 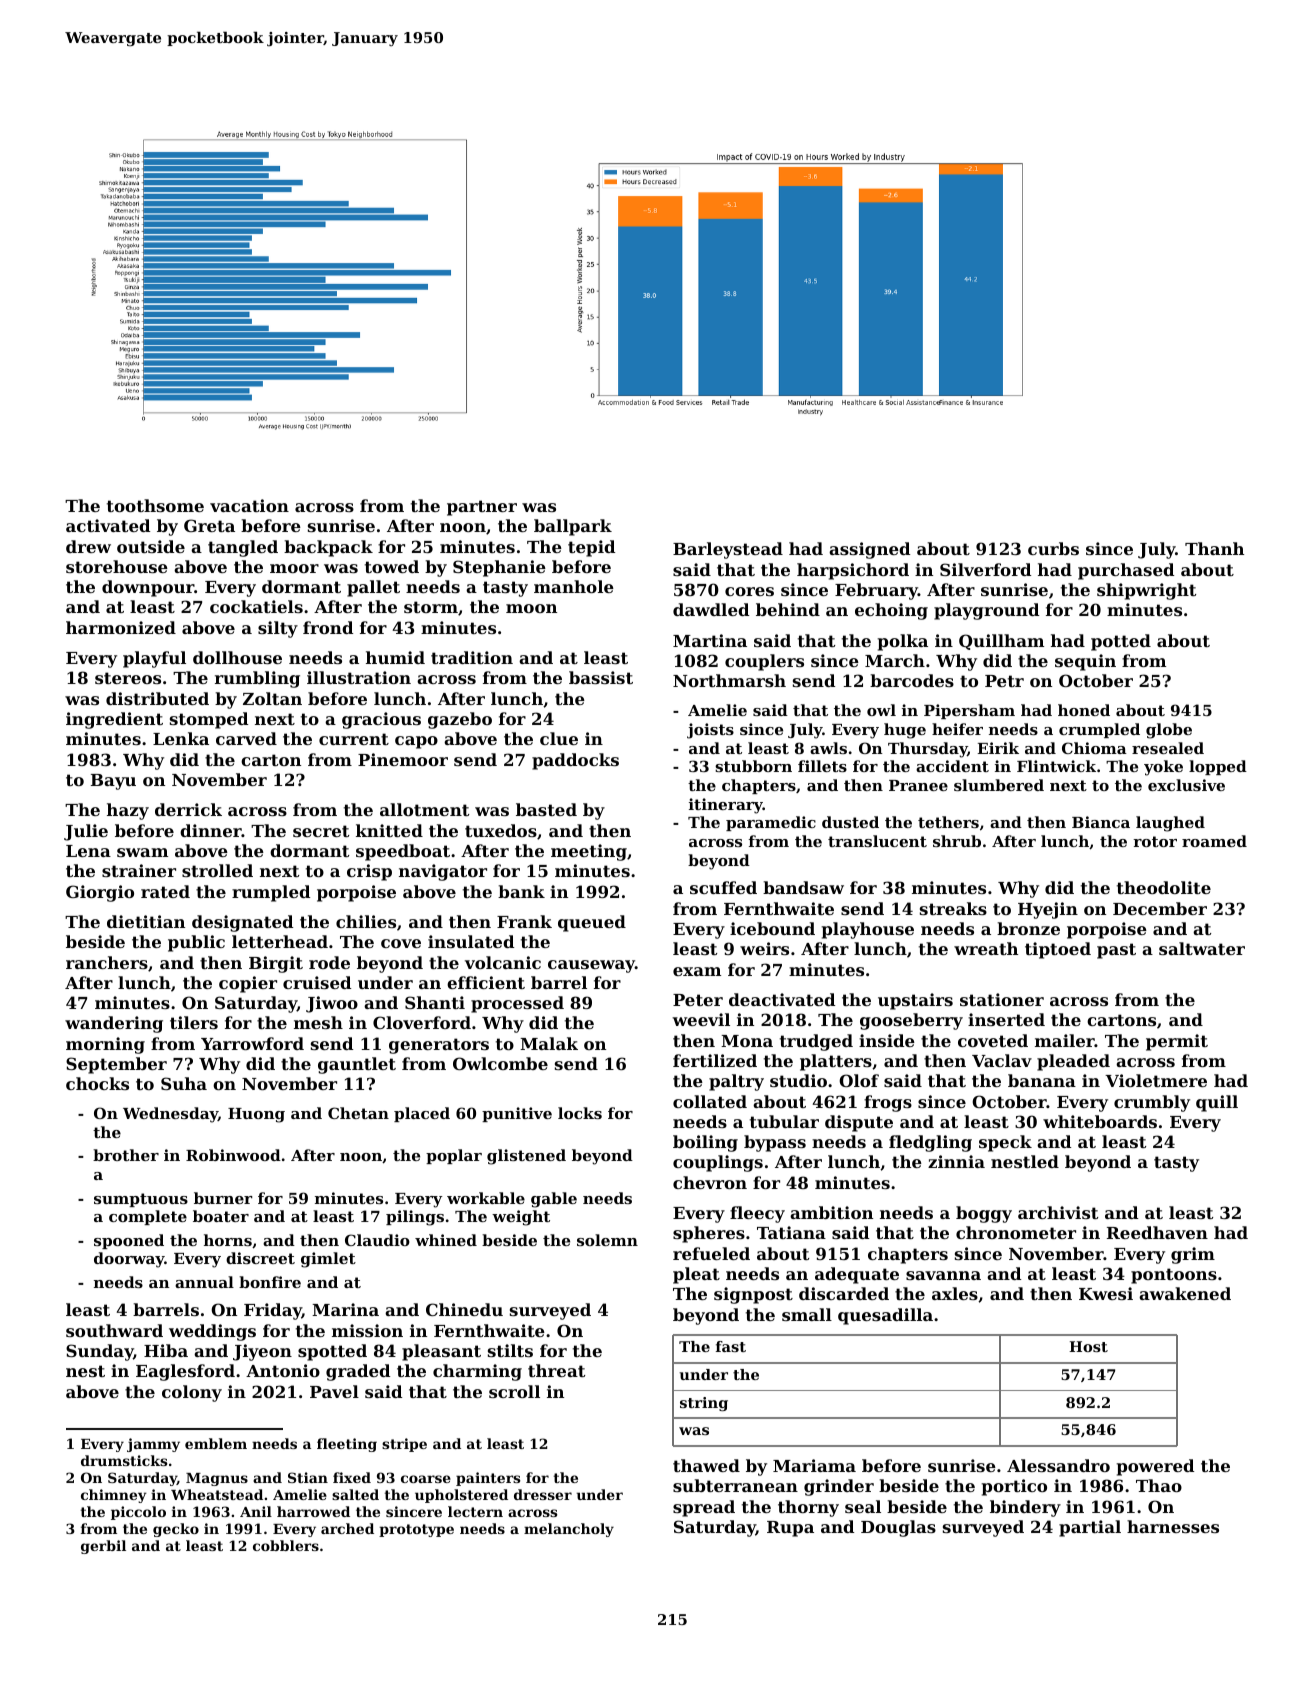 I want to click on emblem, so click(x=216, y=1443).
